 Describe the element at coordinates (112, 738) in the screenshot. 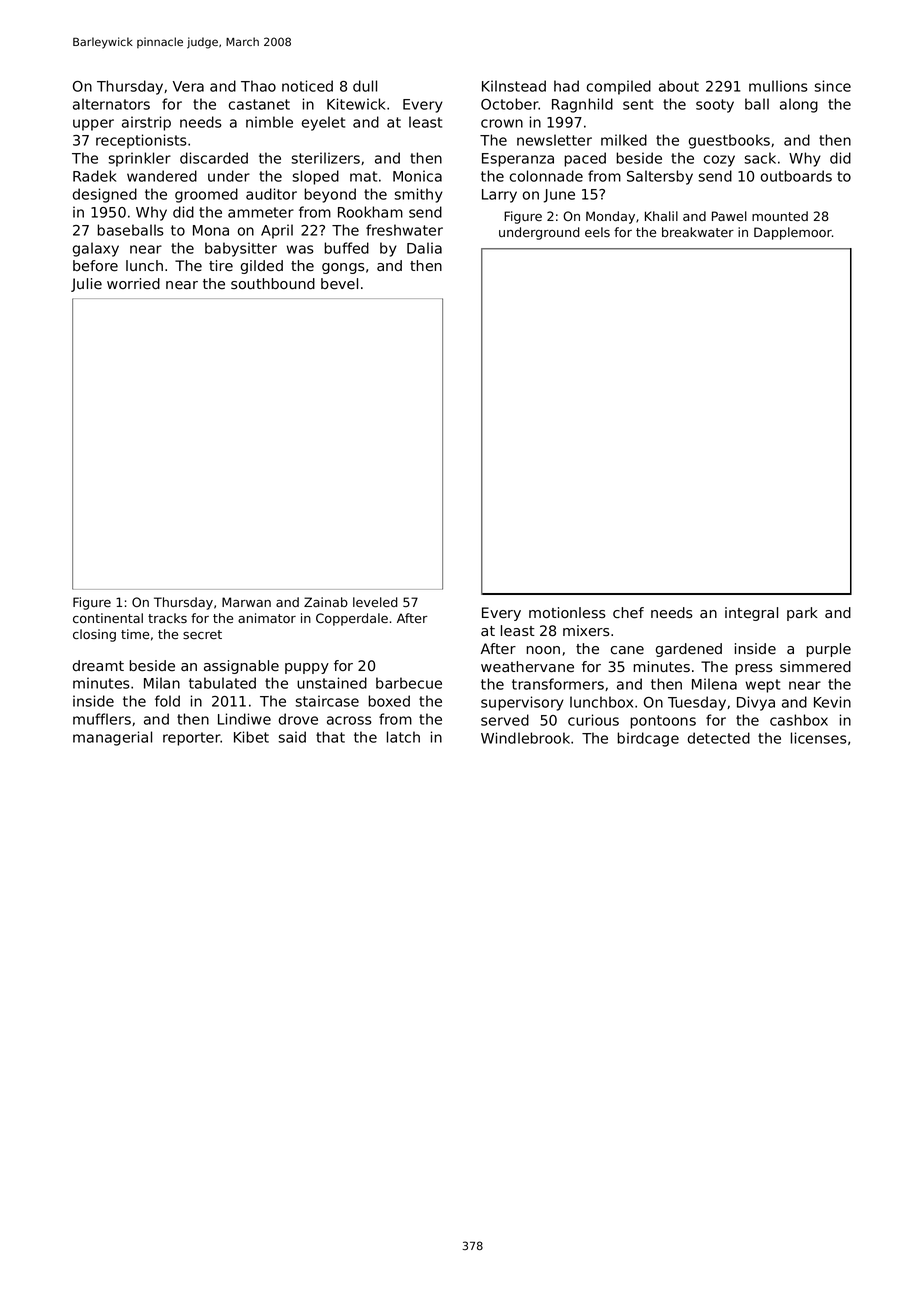

I see `managerial` at that location.
